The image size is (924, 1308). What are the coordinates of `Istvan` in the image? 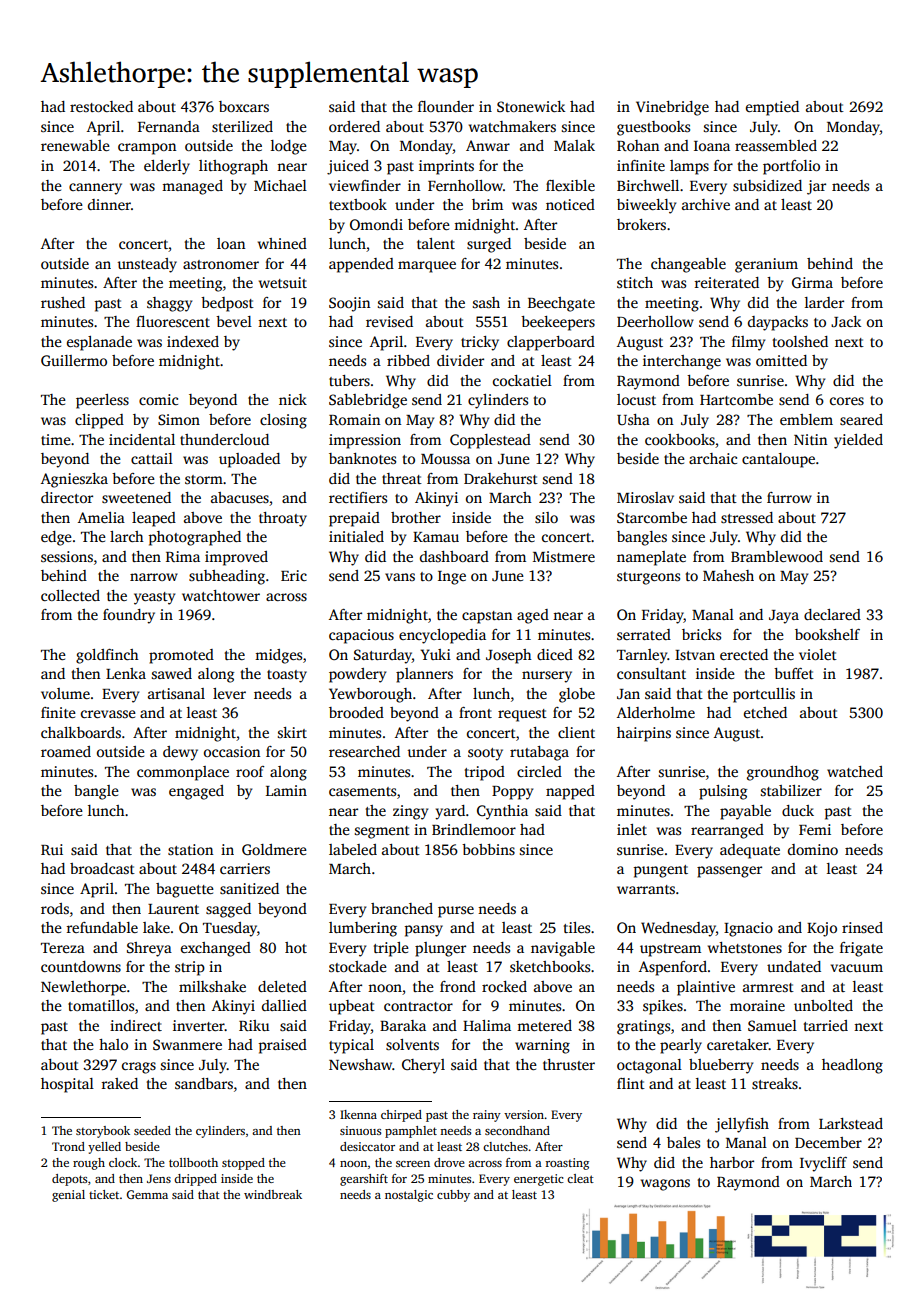 It's located at (695, 655).
